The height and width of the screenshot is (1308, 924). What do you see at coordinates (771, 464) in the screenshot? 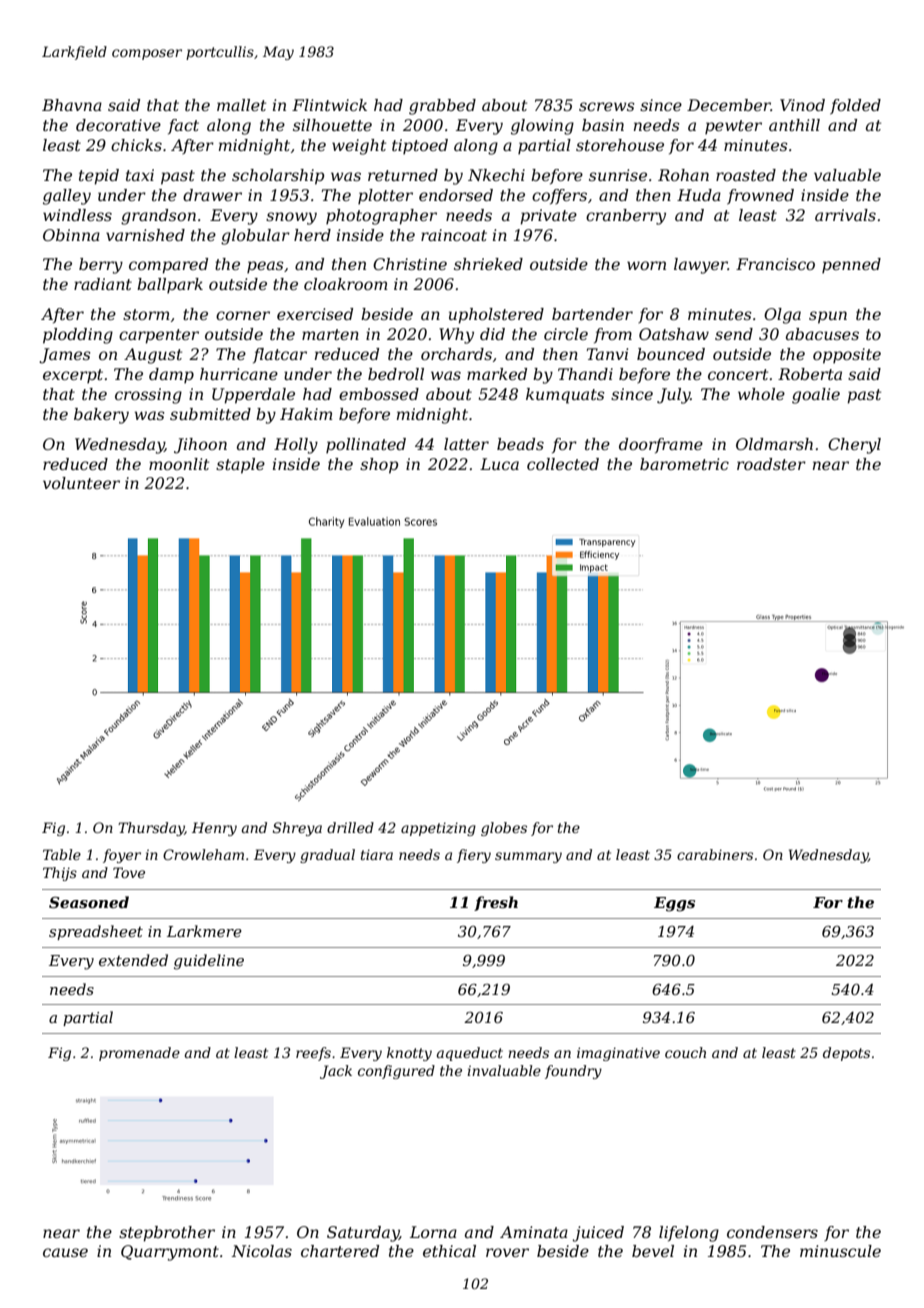
I see `roadster` at bounding box center [771, 464].
